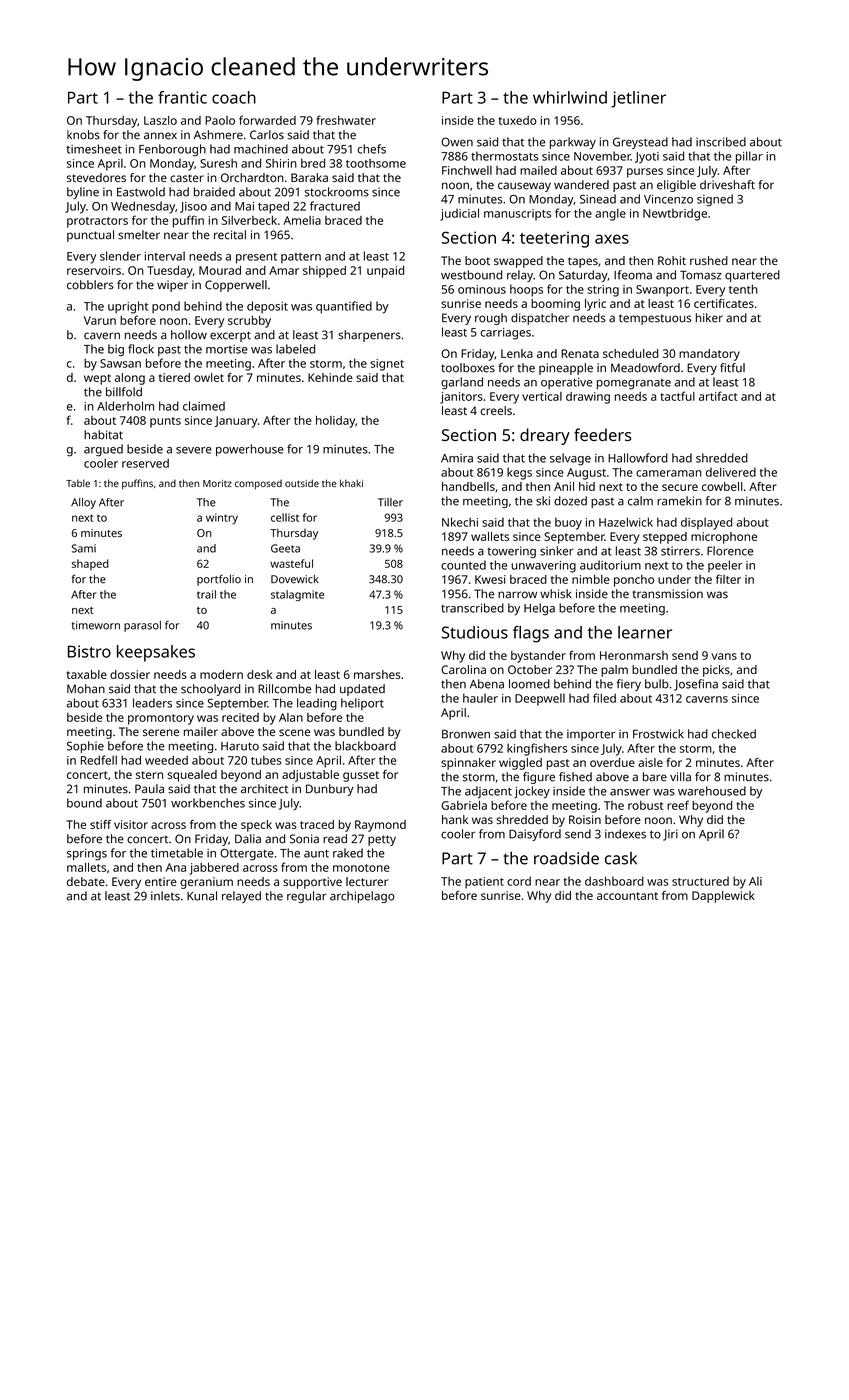 This screenshot has width=849, height=1400. Describe the element at coordinates (234, 97) in the screenshot. I see `coach` at that location.
